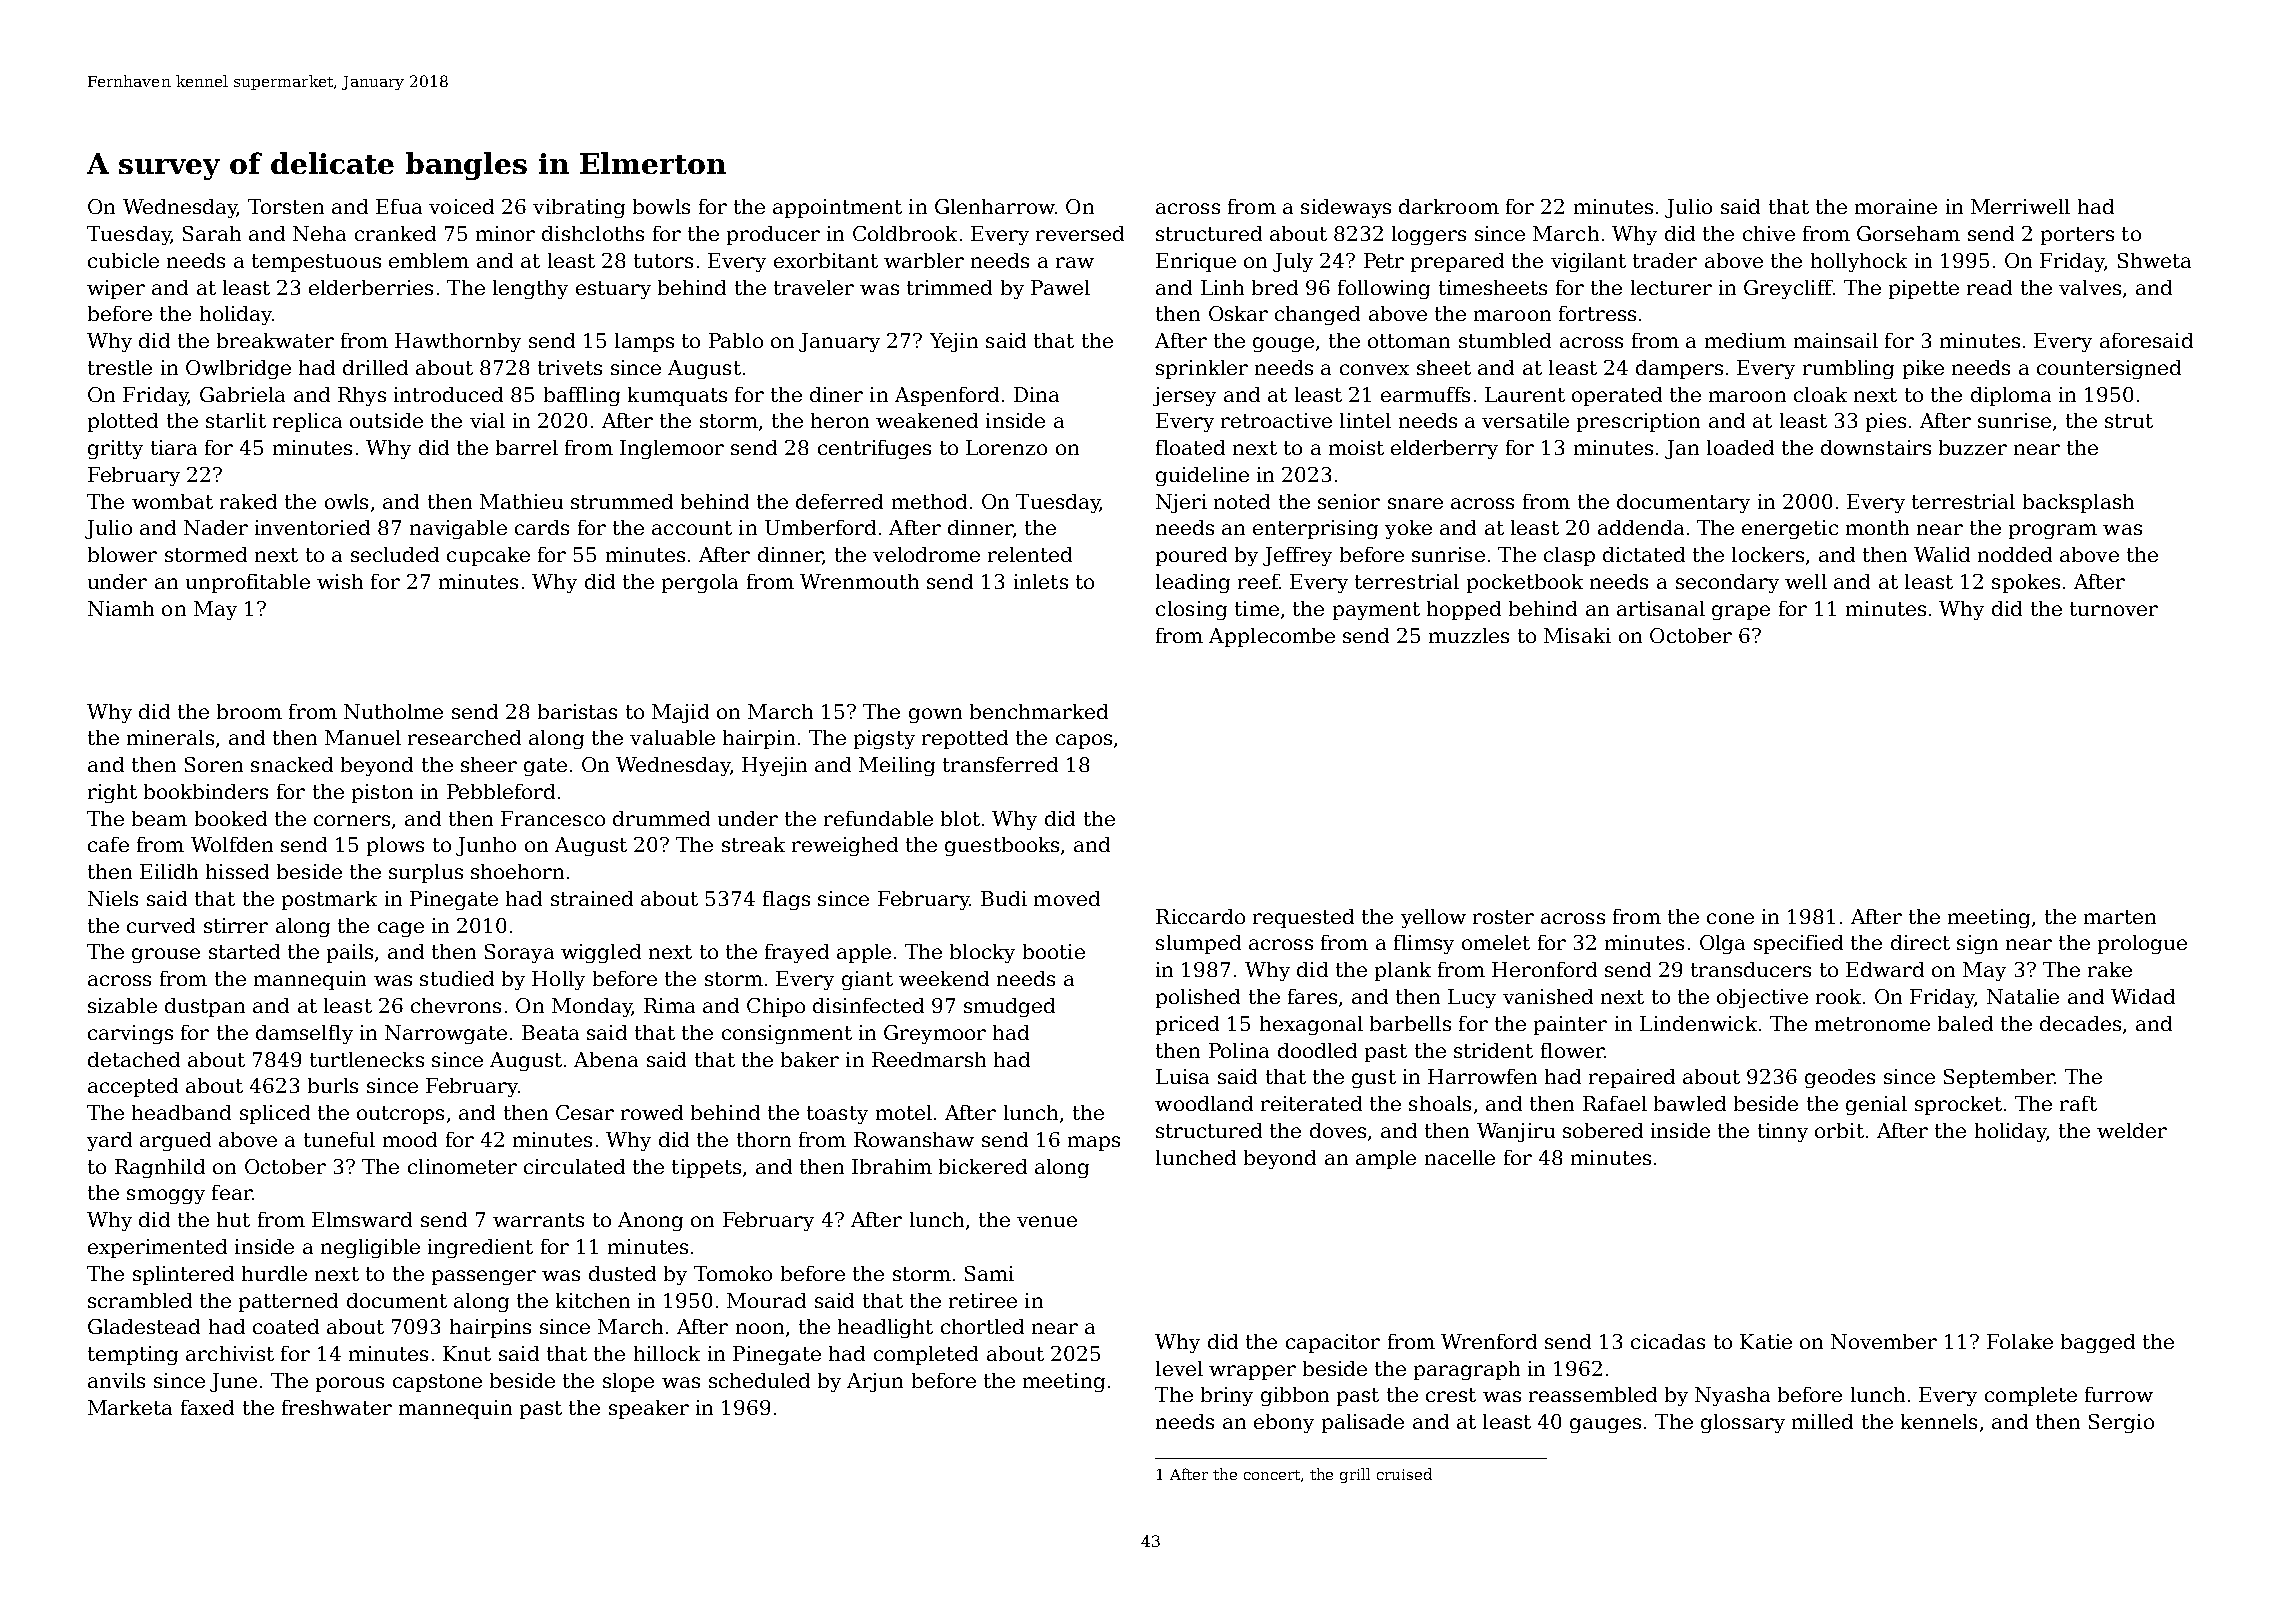 This screenshot has width=2282, height=1614. What do you see at coordinates (1039, 711) in the screenshot?
I see `benchmarked` at bounding box center [1039, 711].
